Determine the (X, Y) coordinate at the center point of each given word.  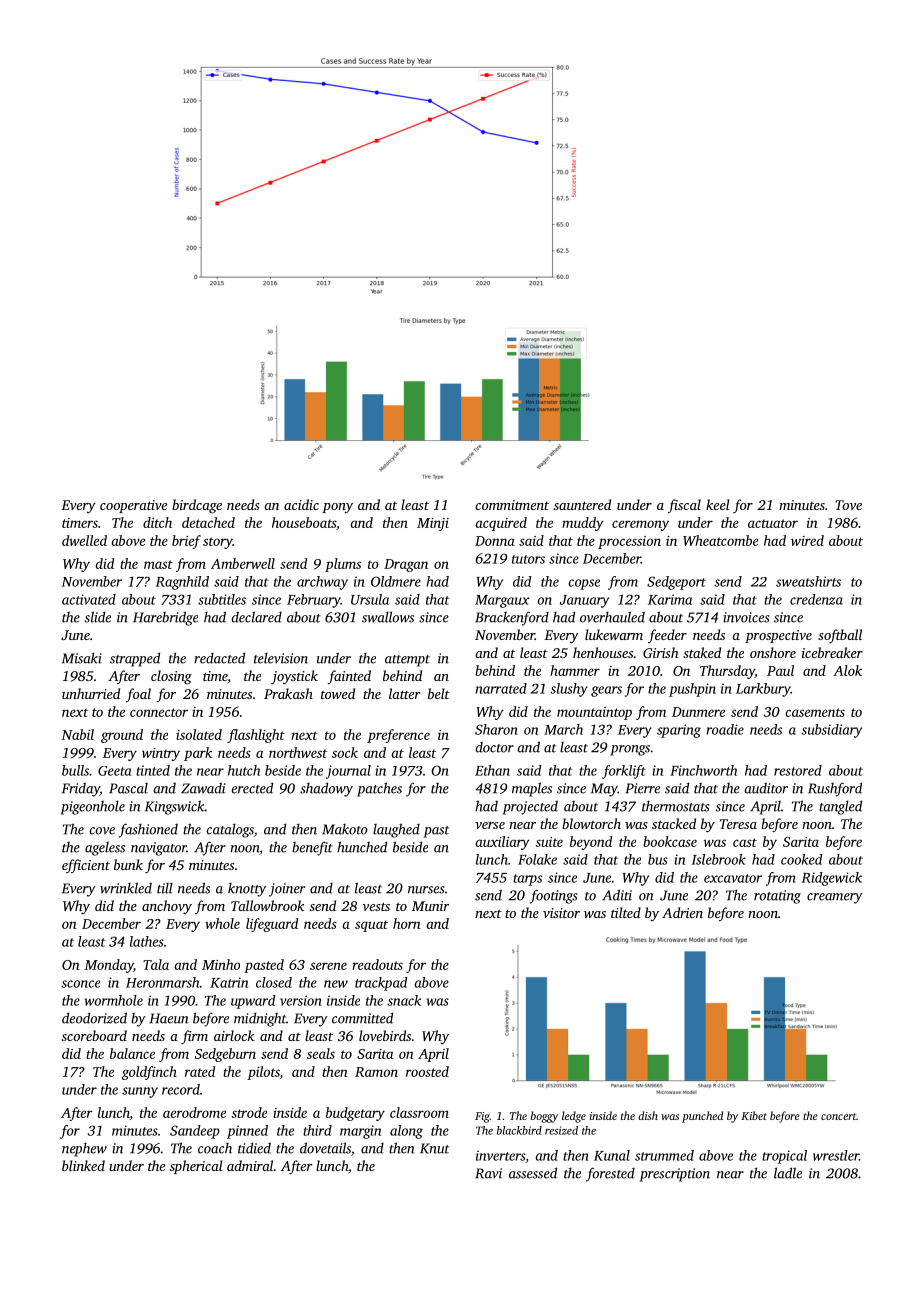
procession (629, 542)
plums (343, 565)
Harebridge (165, 618)
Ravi (488, 1173)
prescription (675, 1175)
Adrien (682, 912)
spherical (196, 1167)
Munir (430, 906)
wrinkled (126, 888)
